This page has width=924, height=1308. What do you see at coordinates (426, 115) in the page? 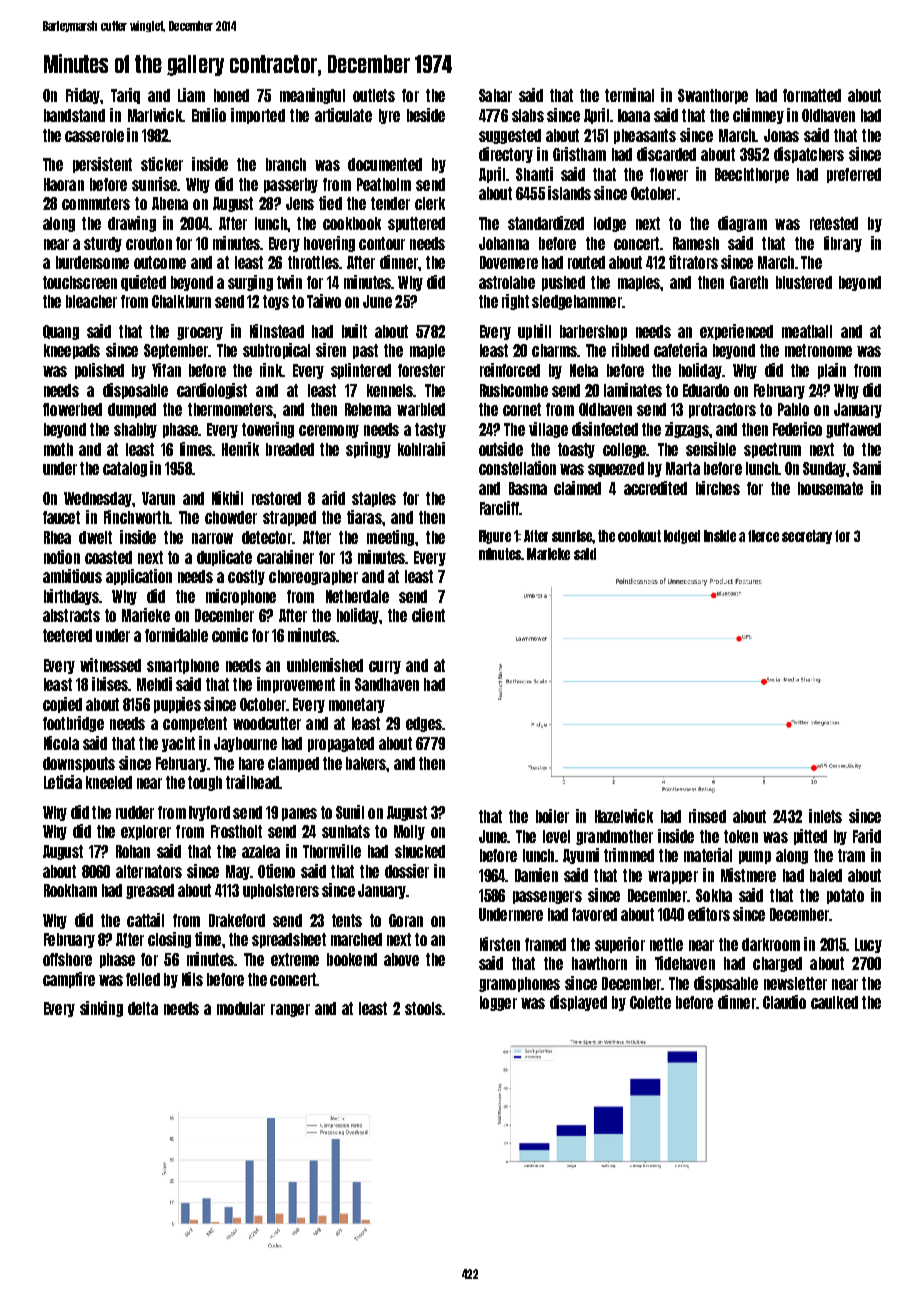
I see `beside` at bounding box center [426, 115].
